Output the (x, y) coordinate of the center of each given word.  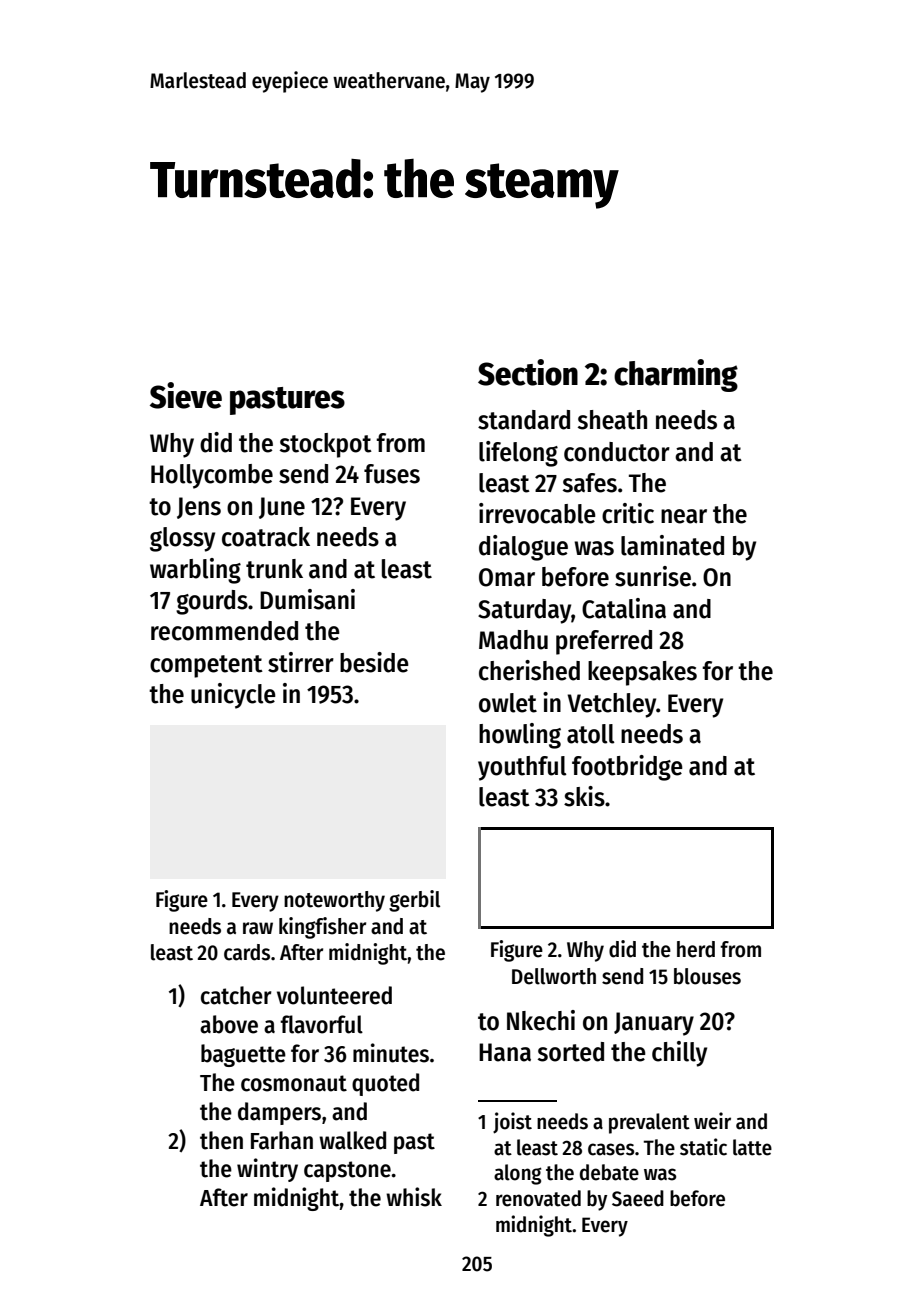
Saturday (524, 611)
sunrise (653, 576)
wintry (267, 1170)
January (654, 1024)
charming (676, 375)
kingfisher (322, 928)
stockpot (326, 445)
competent (206, 666)
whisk (414, 1197)
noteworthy (334, 901)
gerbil (414, 901)
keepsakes (642, 673)
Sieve (186, 395)
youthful (522, 768)
